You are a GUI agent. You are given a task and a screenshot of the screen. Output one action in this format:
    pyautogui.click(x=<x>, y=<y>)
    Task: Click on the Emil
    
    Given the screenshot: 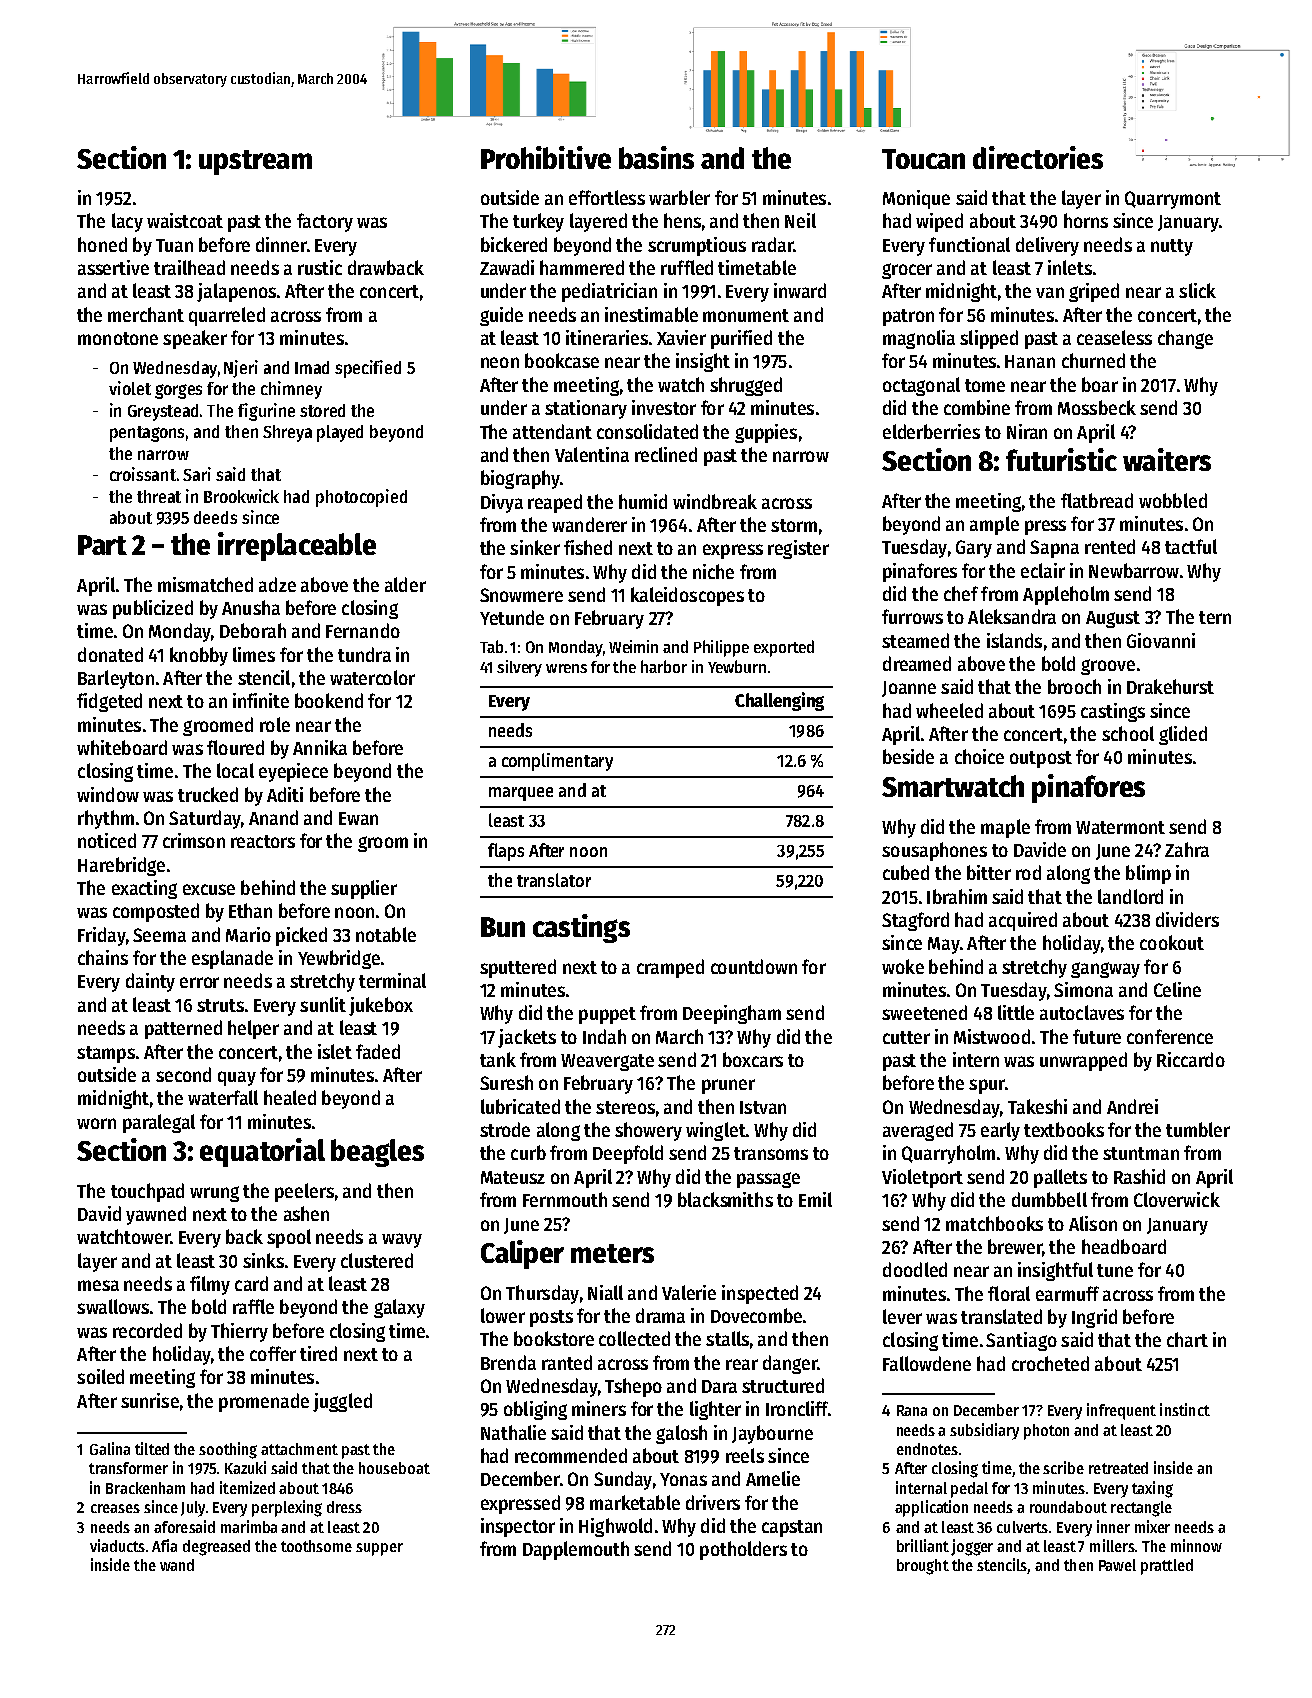 What is the action you would take?
    pyautogui.click(x=815, y=1199)
